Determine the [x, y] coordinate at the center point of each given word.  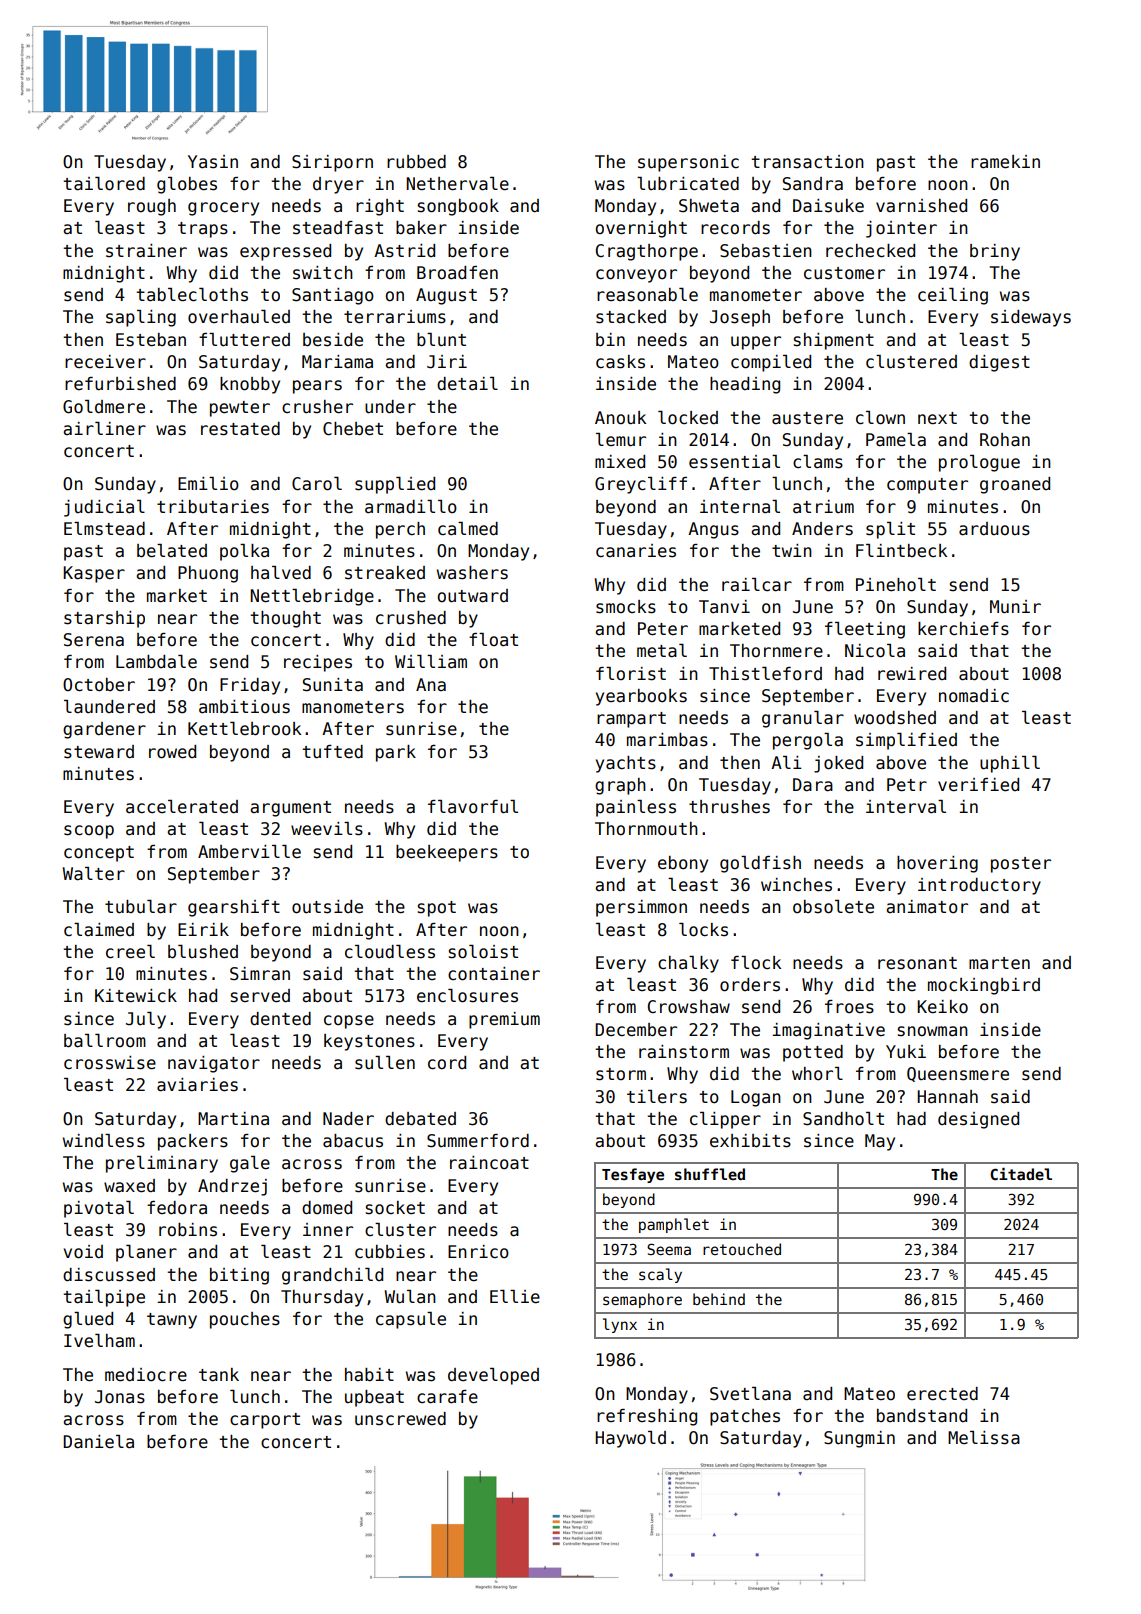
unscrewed [400, 1419]
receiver [105, 362]
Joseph [740, 318]
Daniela [98, 1442]
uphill [1010, 764]
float [493, 640]
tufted [332, 752]
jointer [901, 229]
